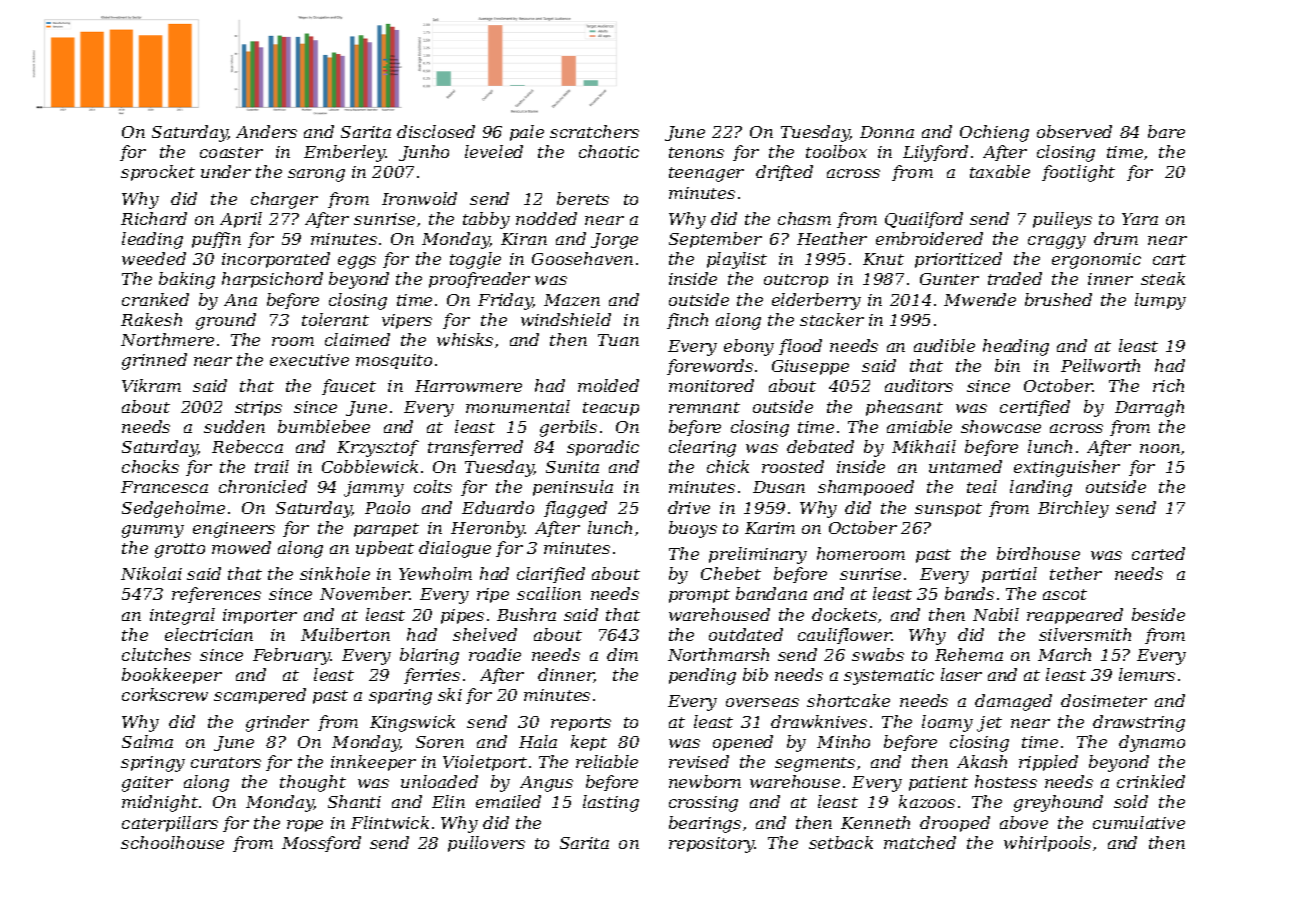 The width and height of the document is (1308, 924). Describe the element at coordinates (1096, 261) in the document. I see `ergonomic` at that location.
